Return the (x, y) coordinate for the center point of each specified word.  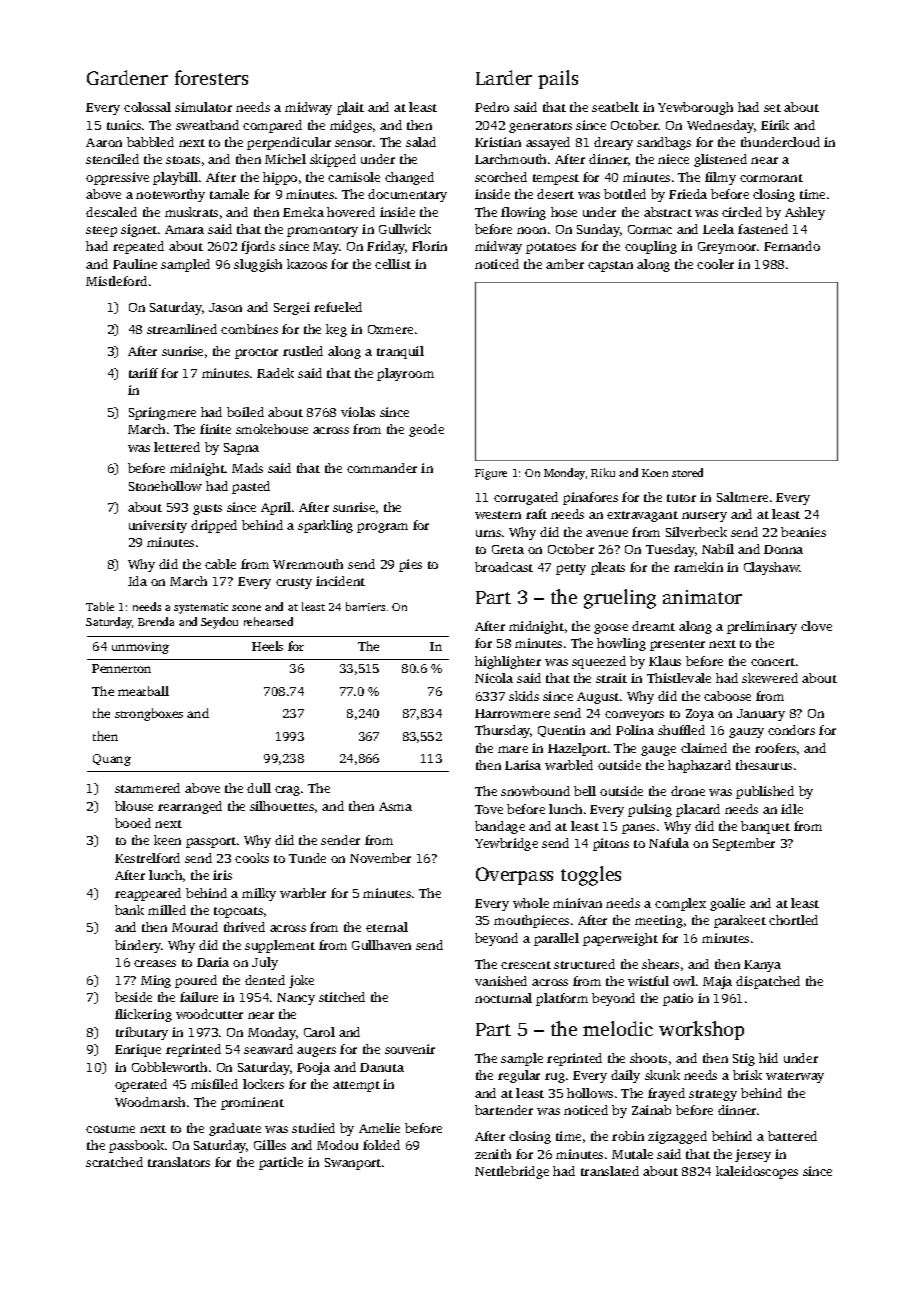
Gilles (270, 1145)
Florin (429, 246)
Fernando (792, 246)
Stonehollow (165, 486)
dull (259, 788)
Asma (395, 806)
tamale (229, 194)
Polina (635, 730)
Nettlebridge (512, 1172)
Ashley (805, 213)
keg (336, 330)
